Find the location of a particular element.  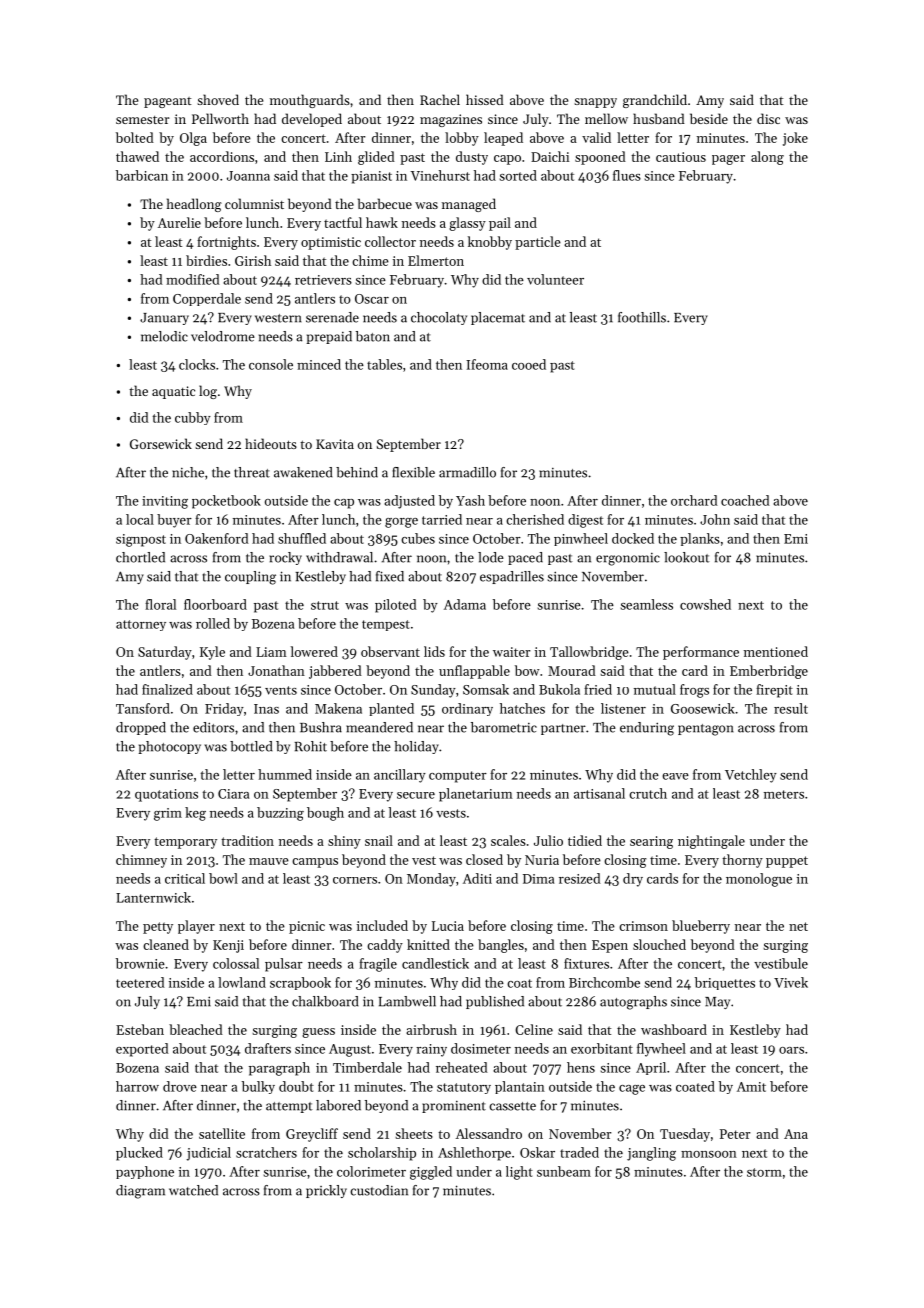

Inas is located at coordinates (266, 709).
